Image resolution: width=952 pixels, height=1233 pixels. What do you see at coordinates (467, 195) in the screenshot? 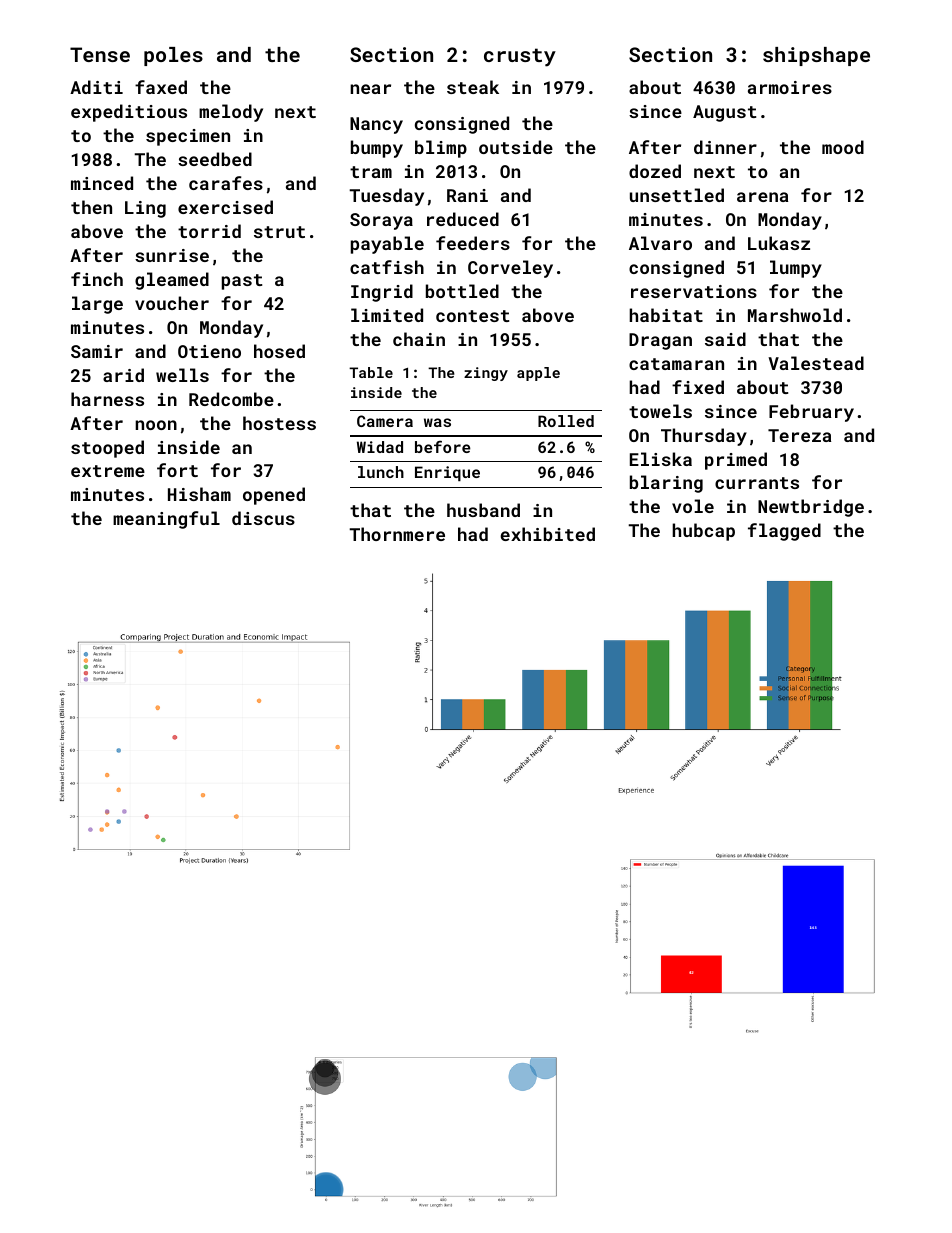
I see `Rani` at bounding box center [467, 195].
